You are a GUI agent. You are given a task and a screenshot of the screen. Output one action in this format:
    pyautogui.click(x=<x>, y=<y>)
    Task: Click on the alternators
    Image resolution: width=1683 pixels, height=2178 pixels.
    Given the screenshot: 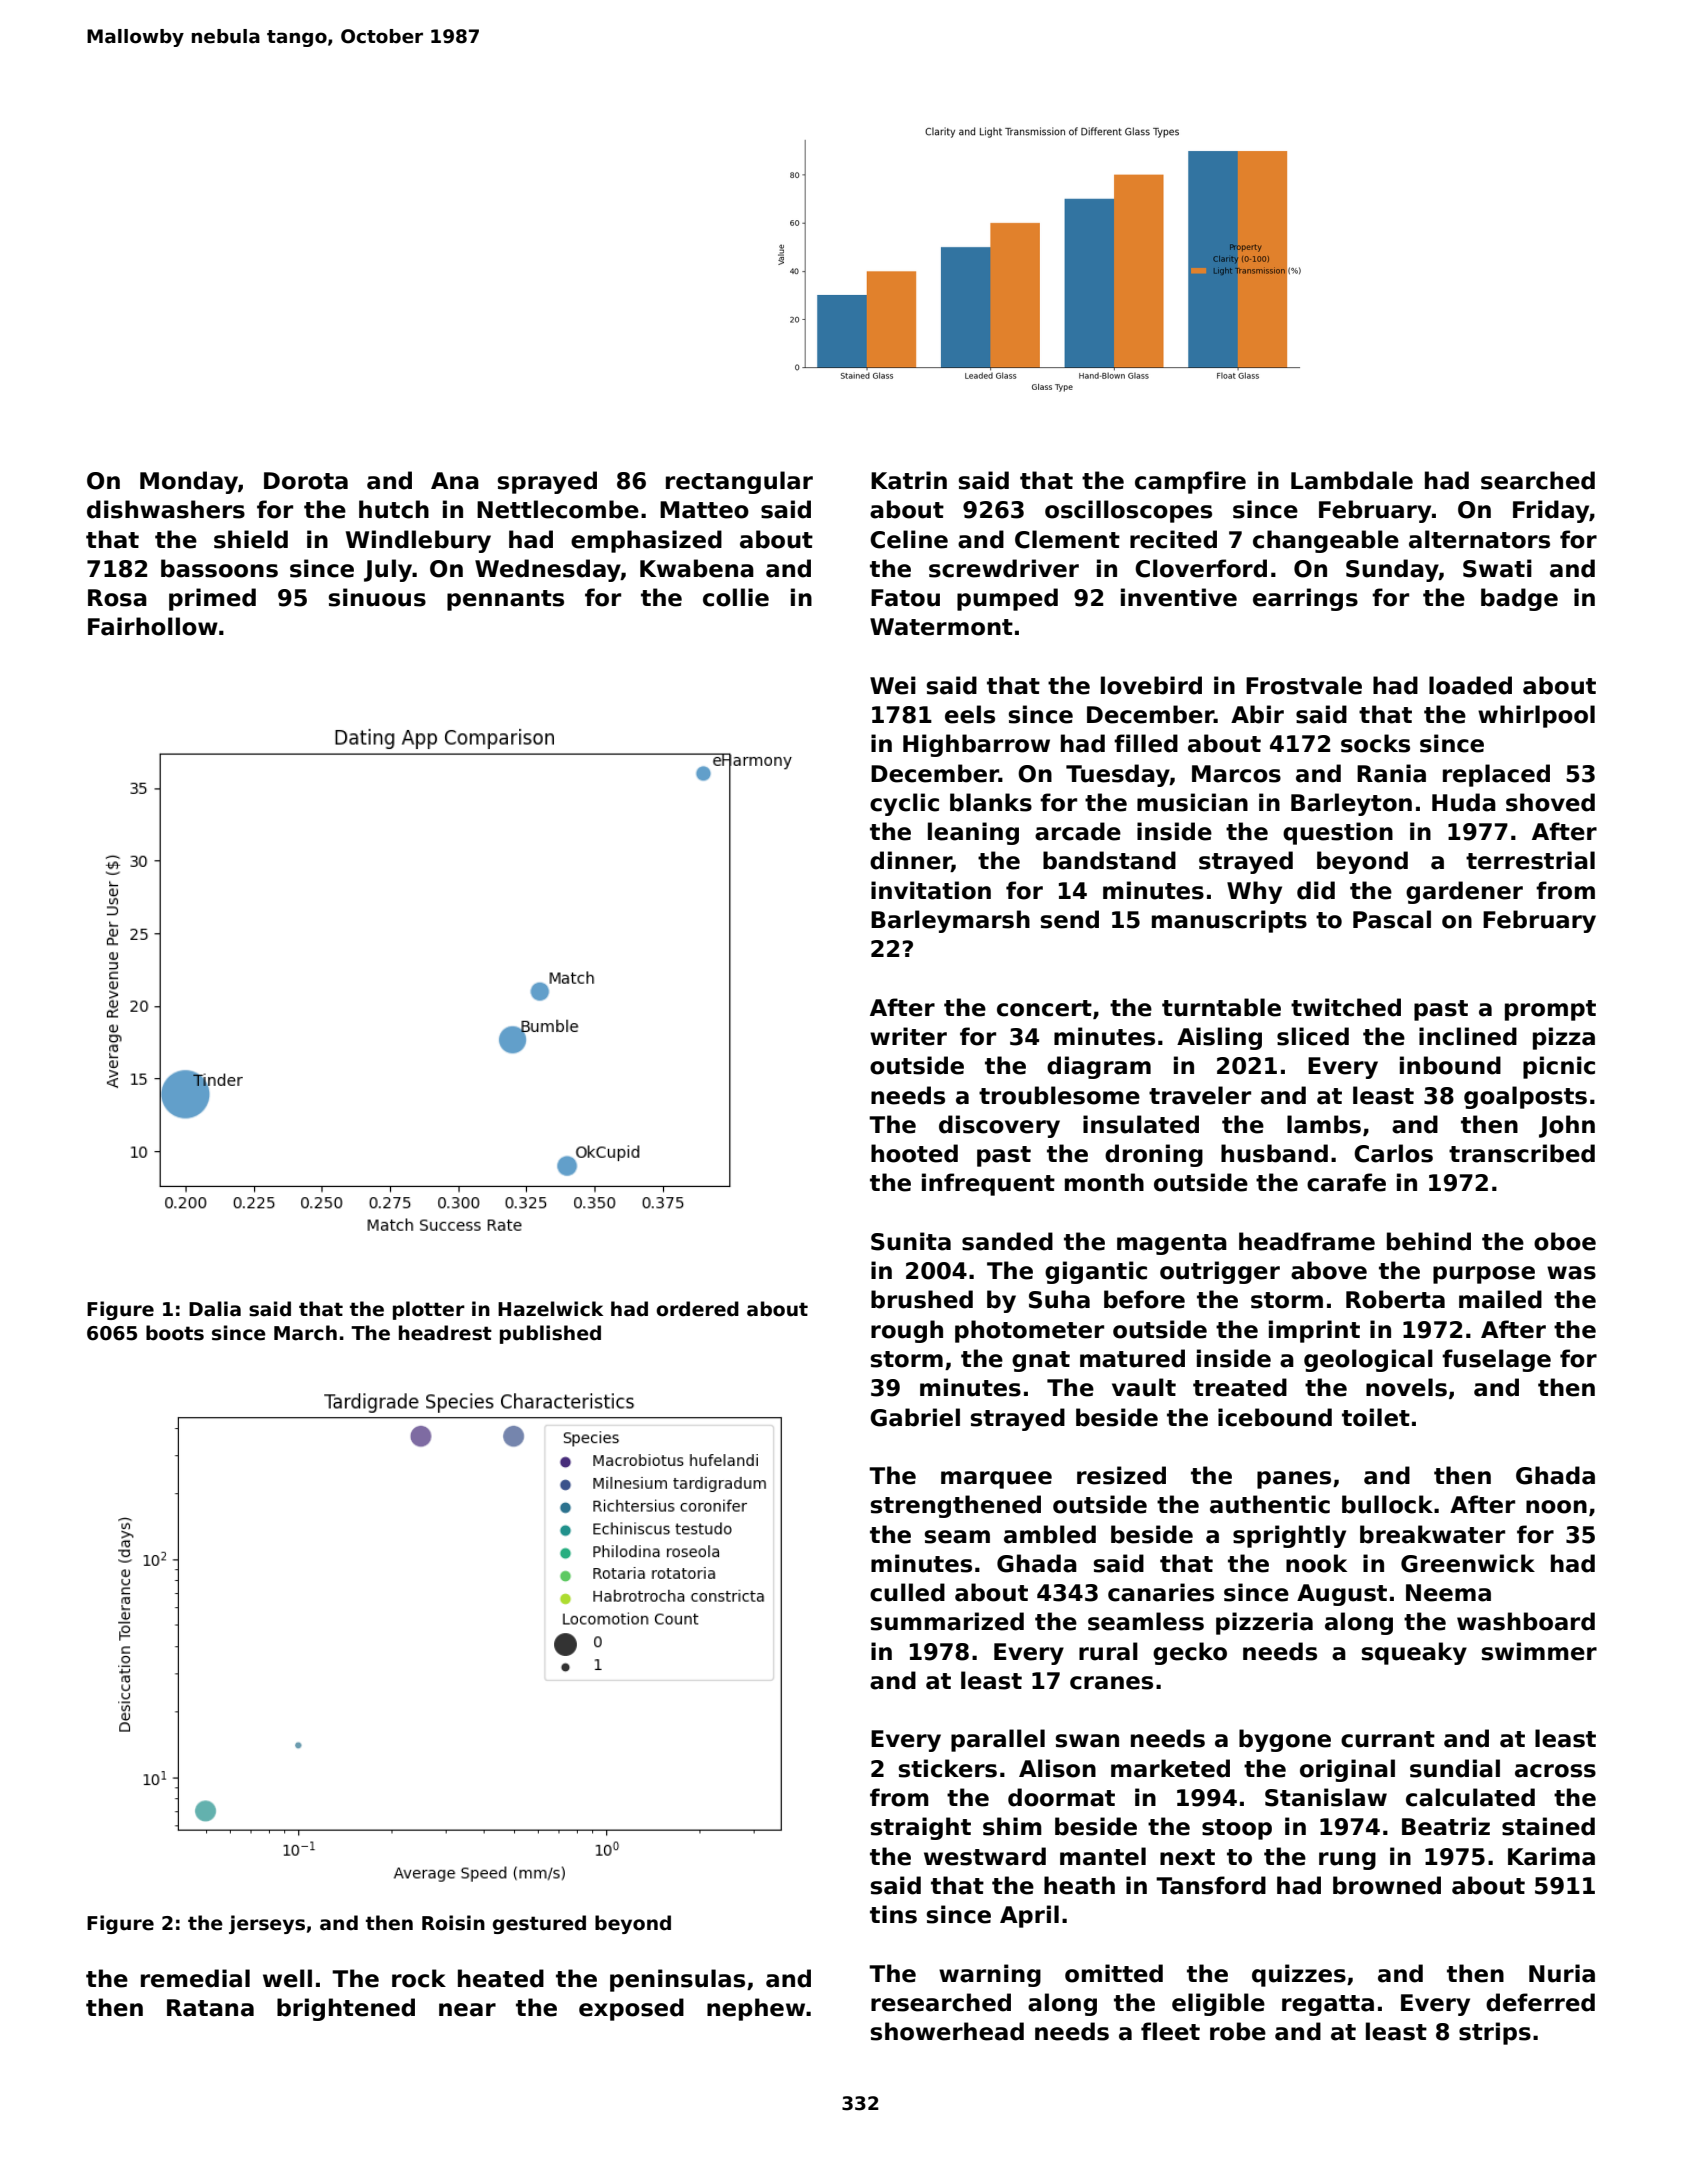 What is the action you would take?
    pyautogui.click(x=1479, y=539)
